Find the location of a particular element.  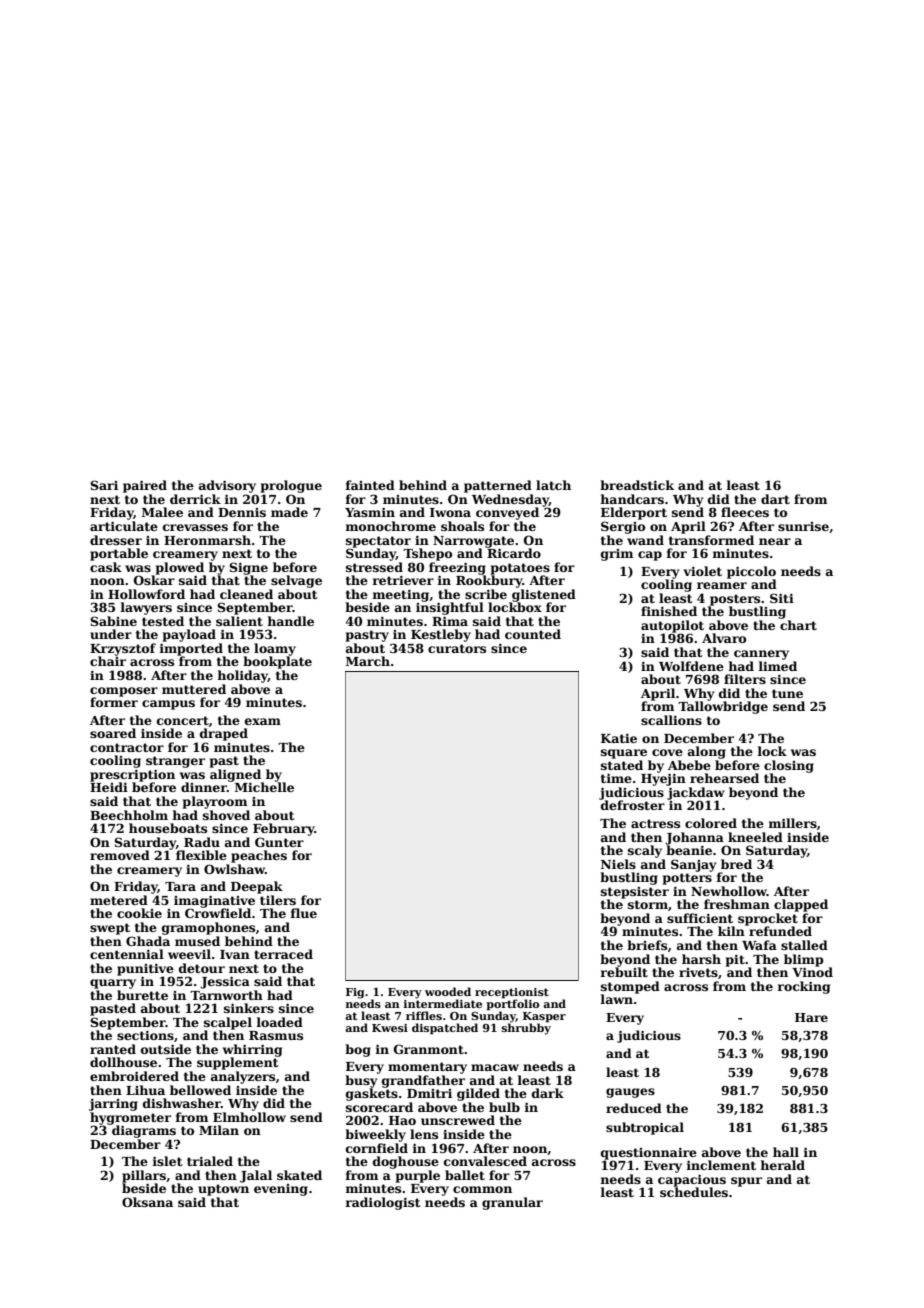

Wednesday is located at coordinates (510, 500).
